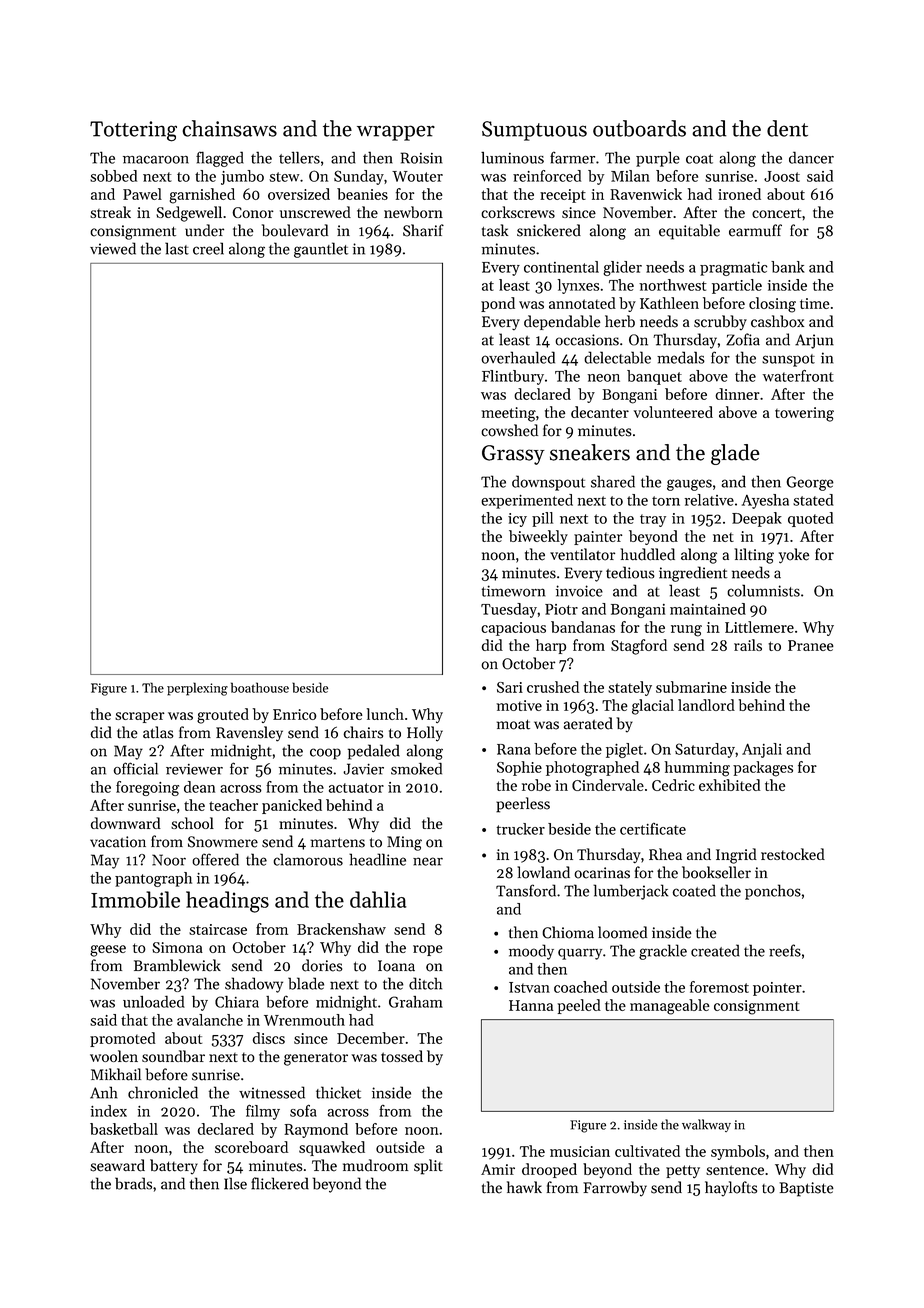  What do you see at coordinates (513, 377) in the screenshot?
I see `Flintbury` at bounding box center [513, 377].
